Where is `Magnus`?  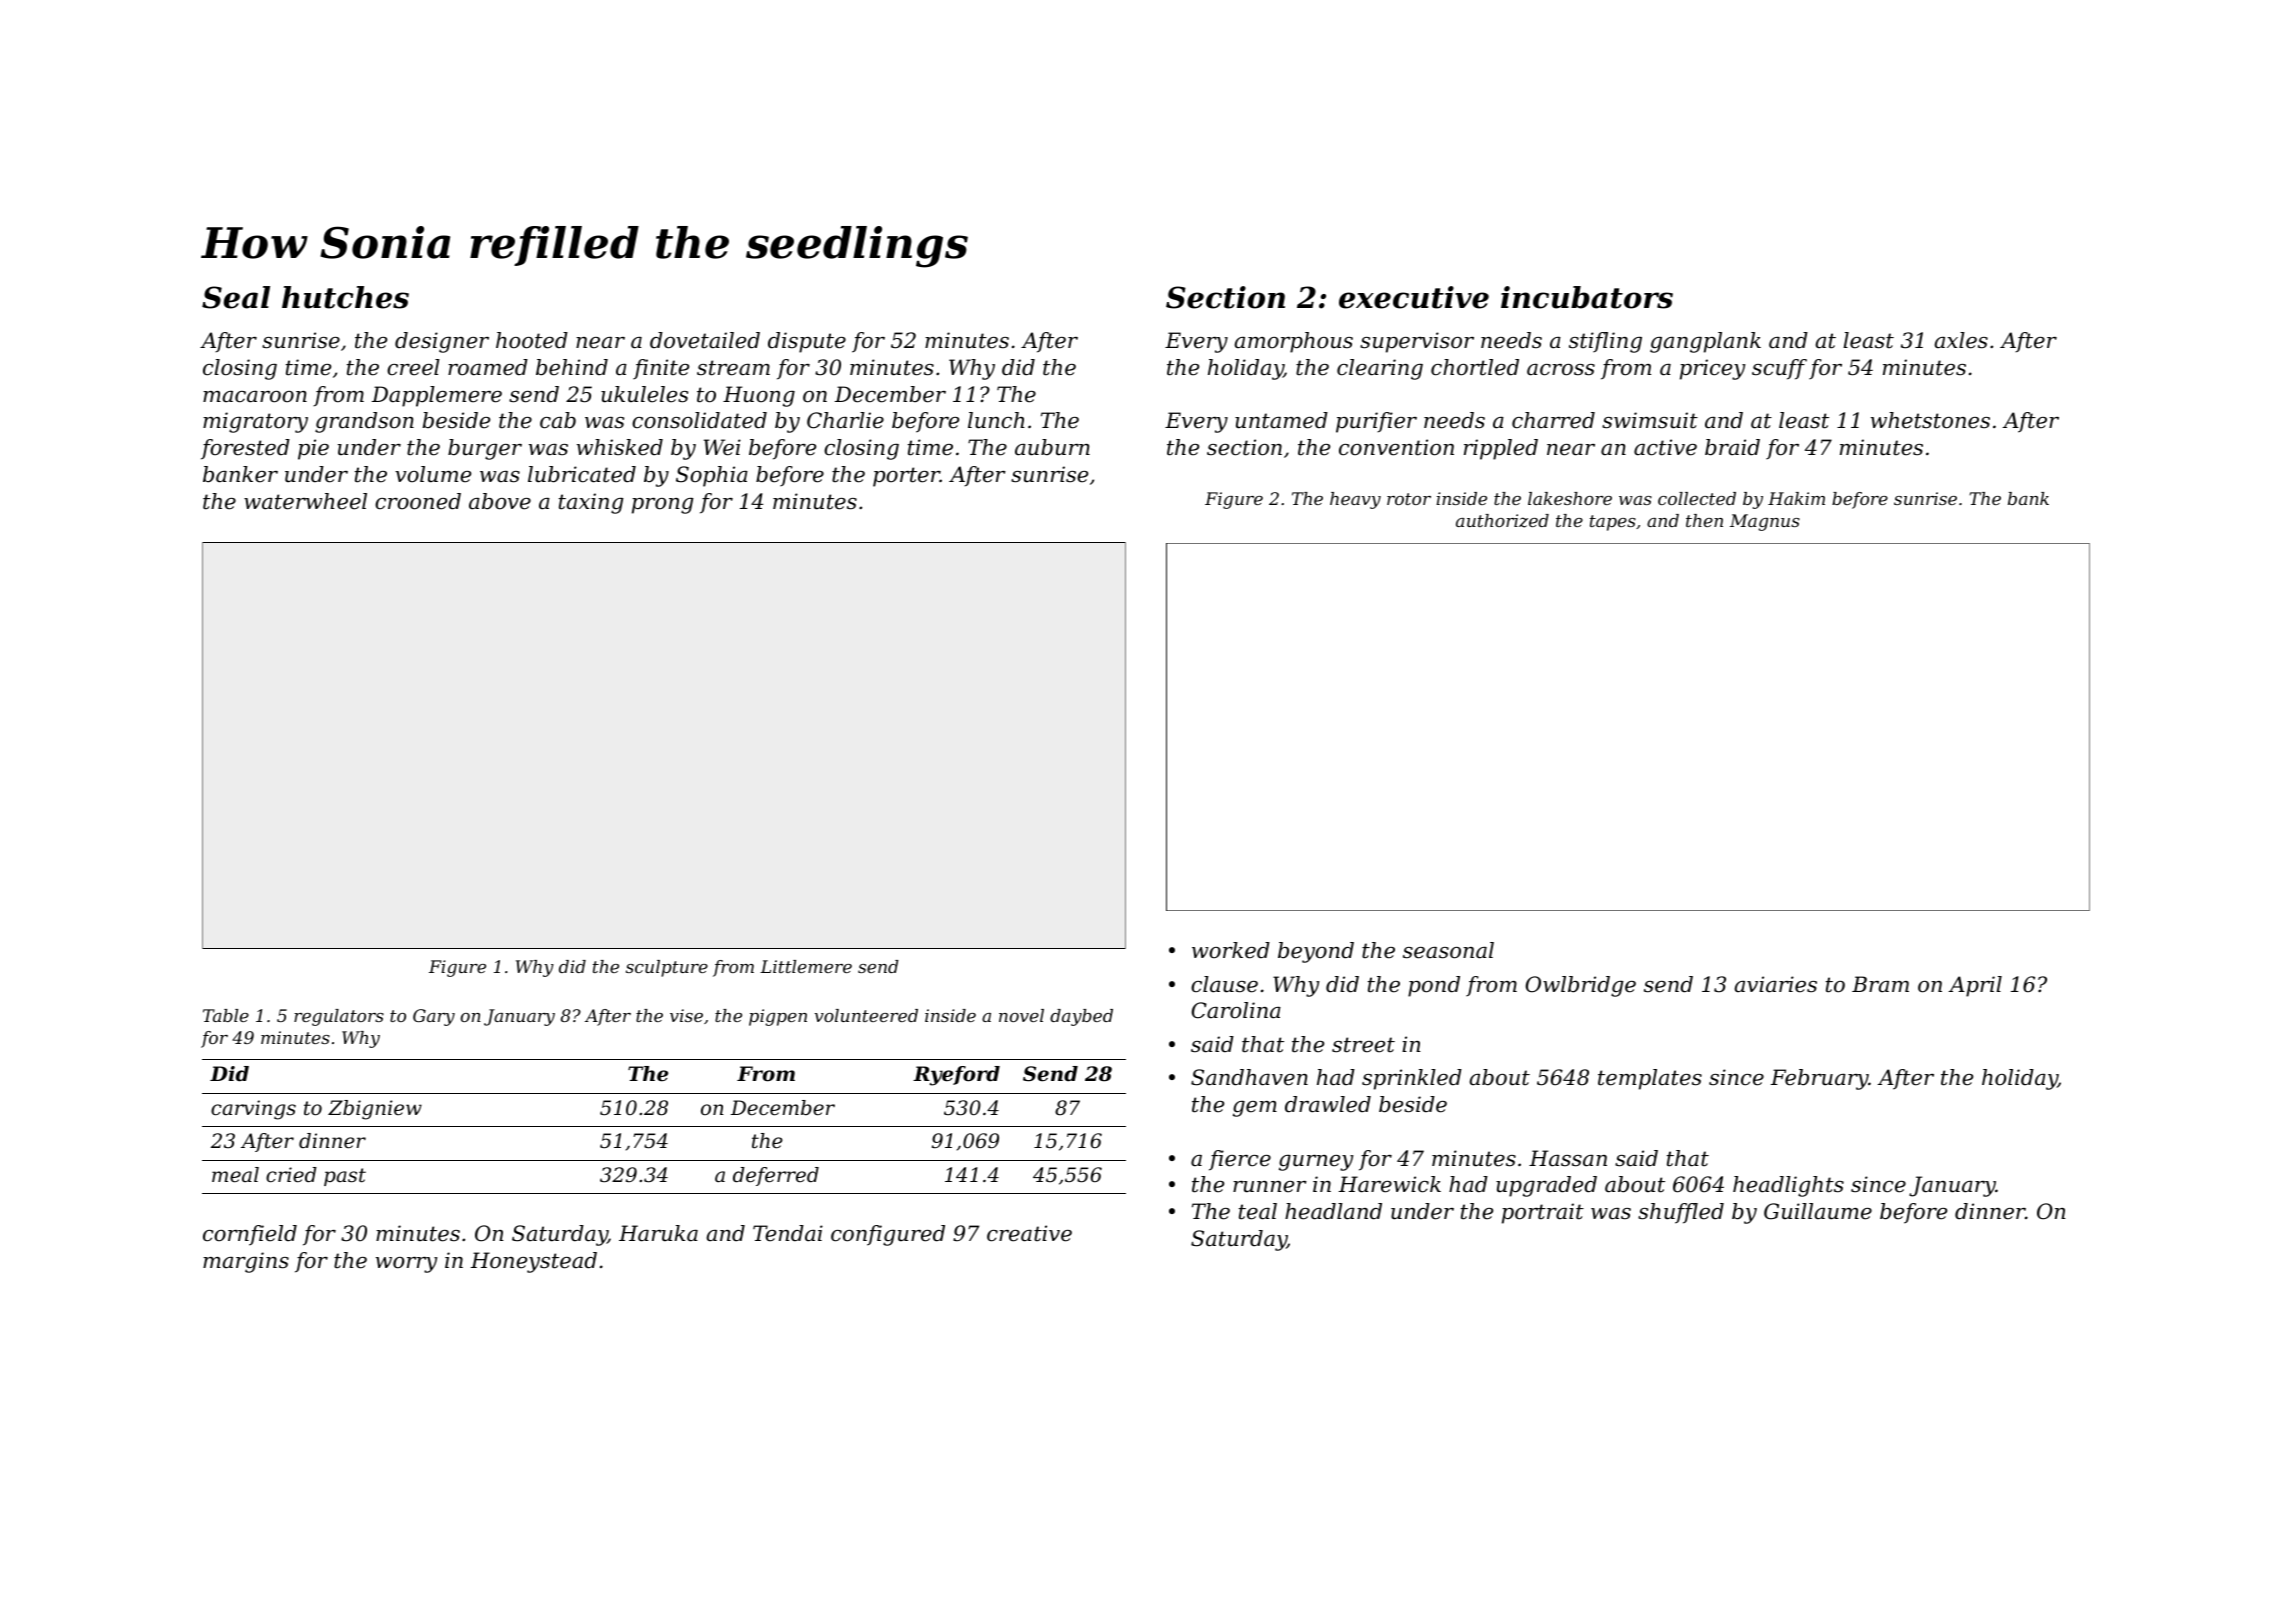 Magnus is located at coordinates (1765, 522).
